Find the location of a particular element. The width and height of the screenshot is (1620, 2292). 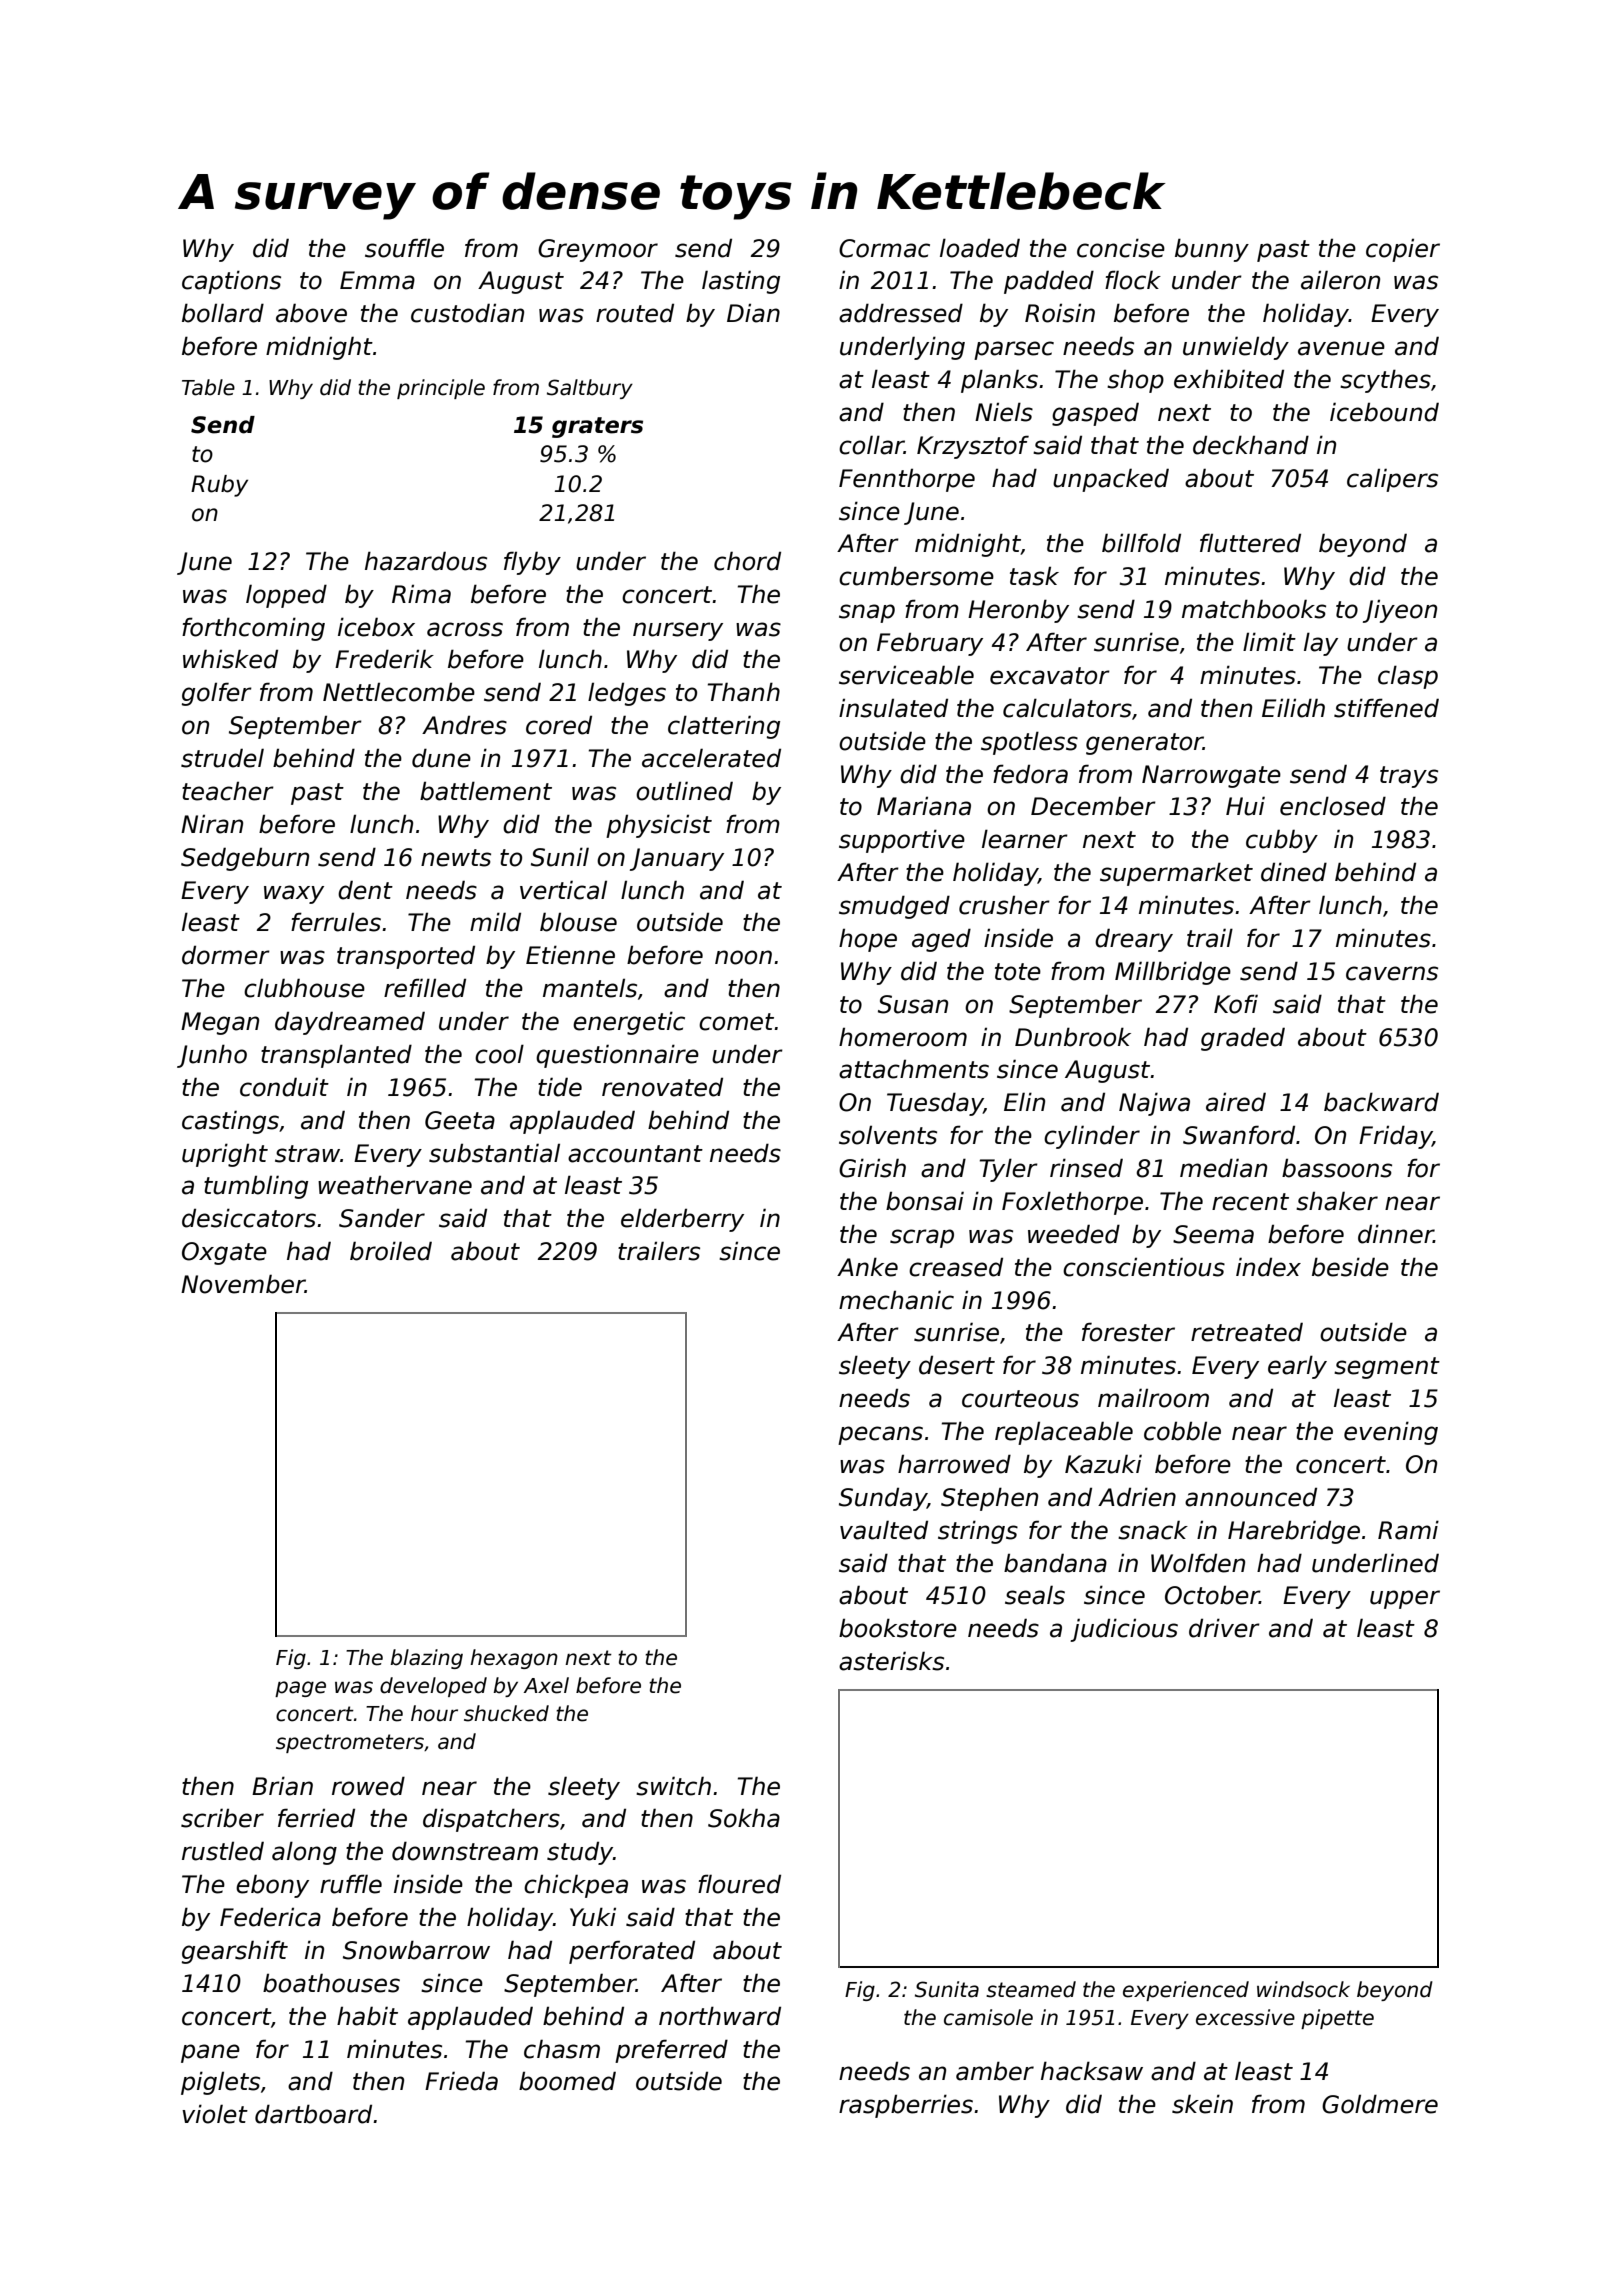

boomed is located at coordinates (567, 2081).
